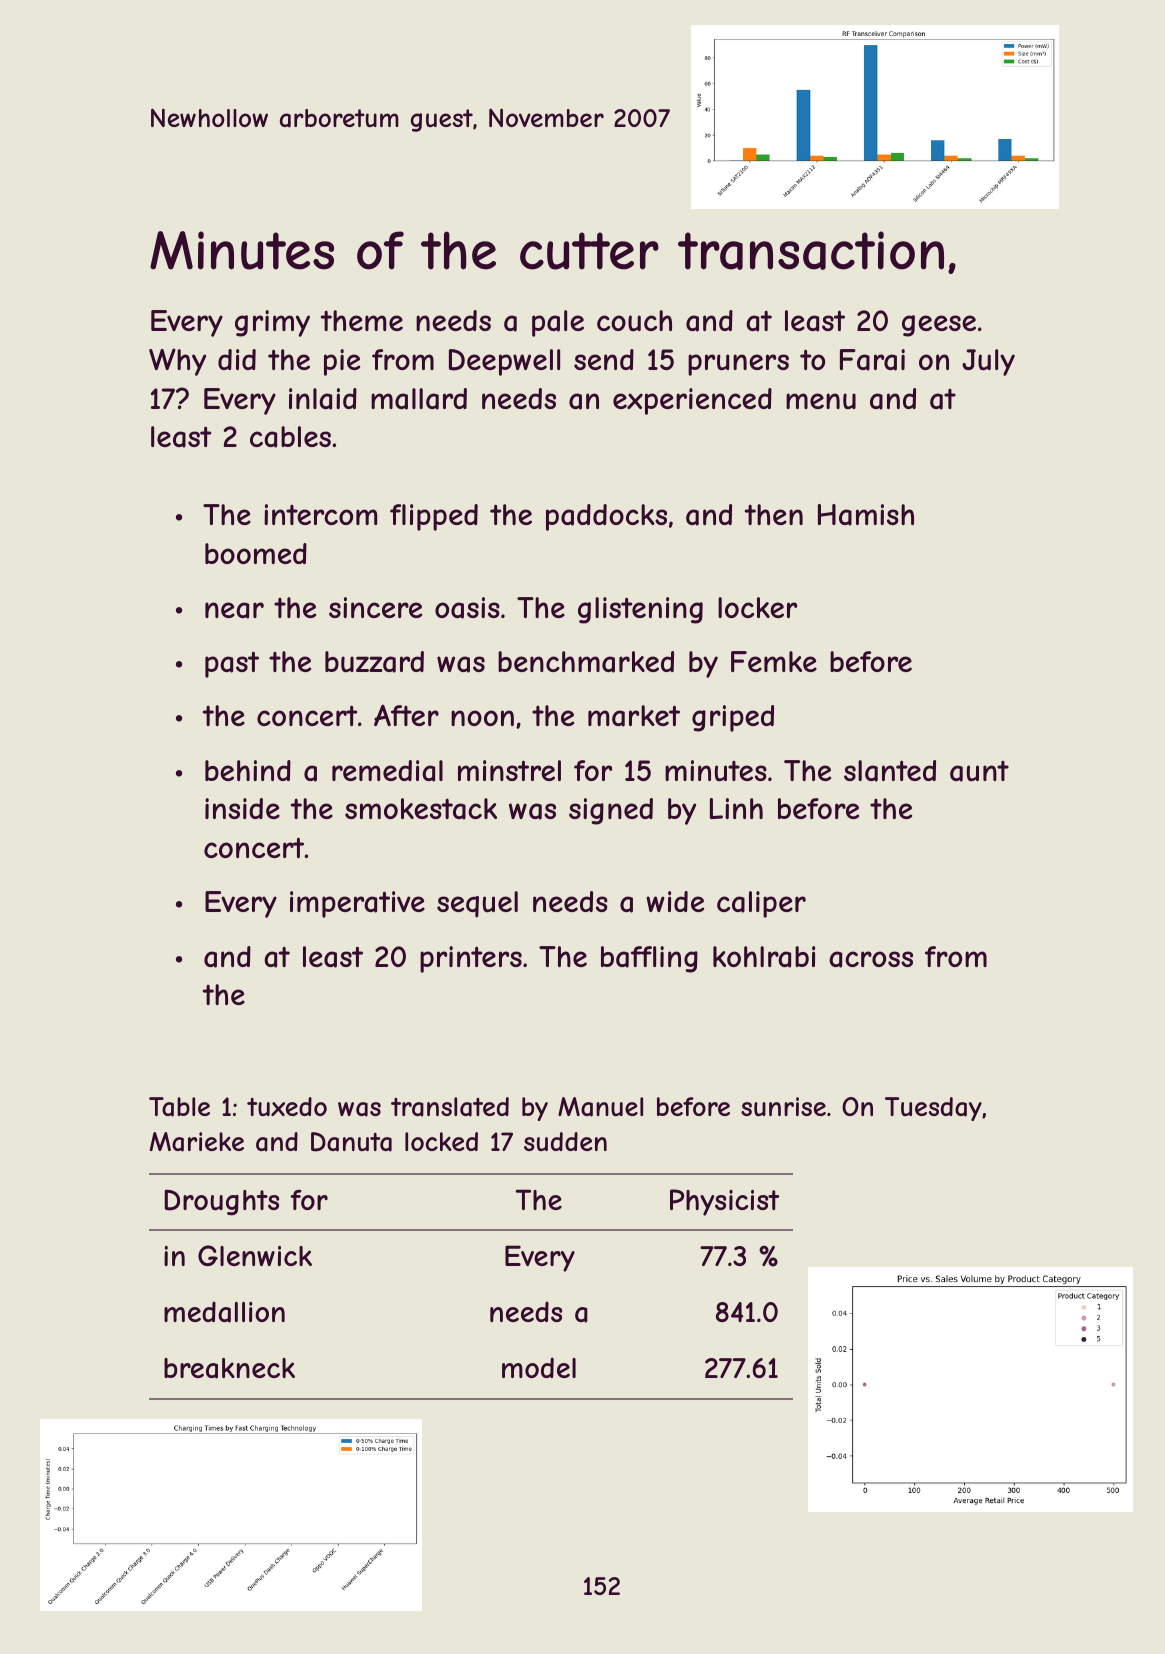 This page has width=1165, height=1654. I want to click on geese, so click(939, 326).
